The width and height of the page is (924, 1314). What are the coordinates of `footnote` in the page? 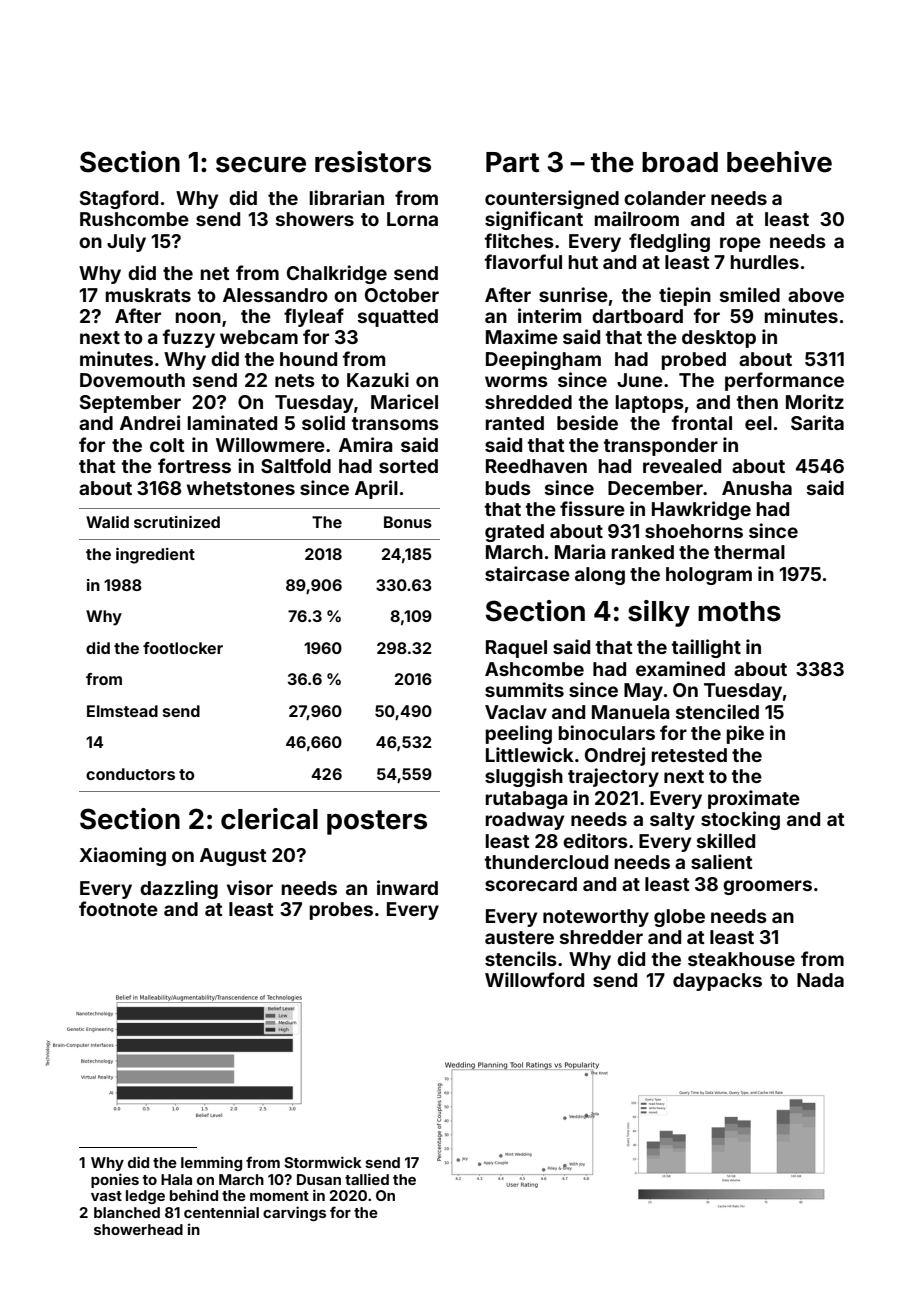 It's located at (118, 908).
